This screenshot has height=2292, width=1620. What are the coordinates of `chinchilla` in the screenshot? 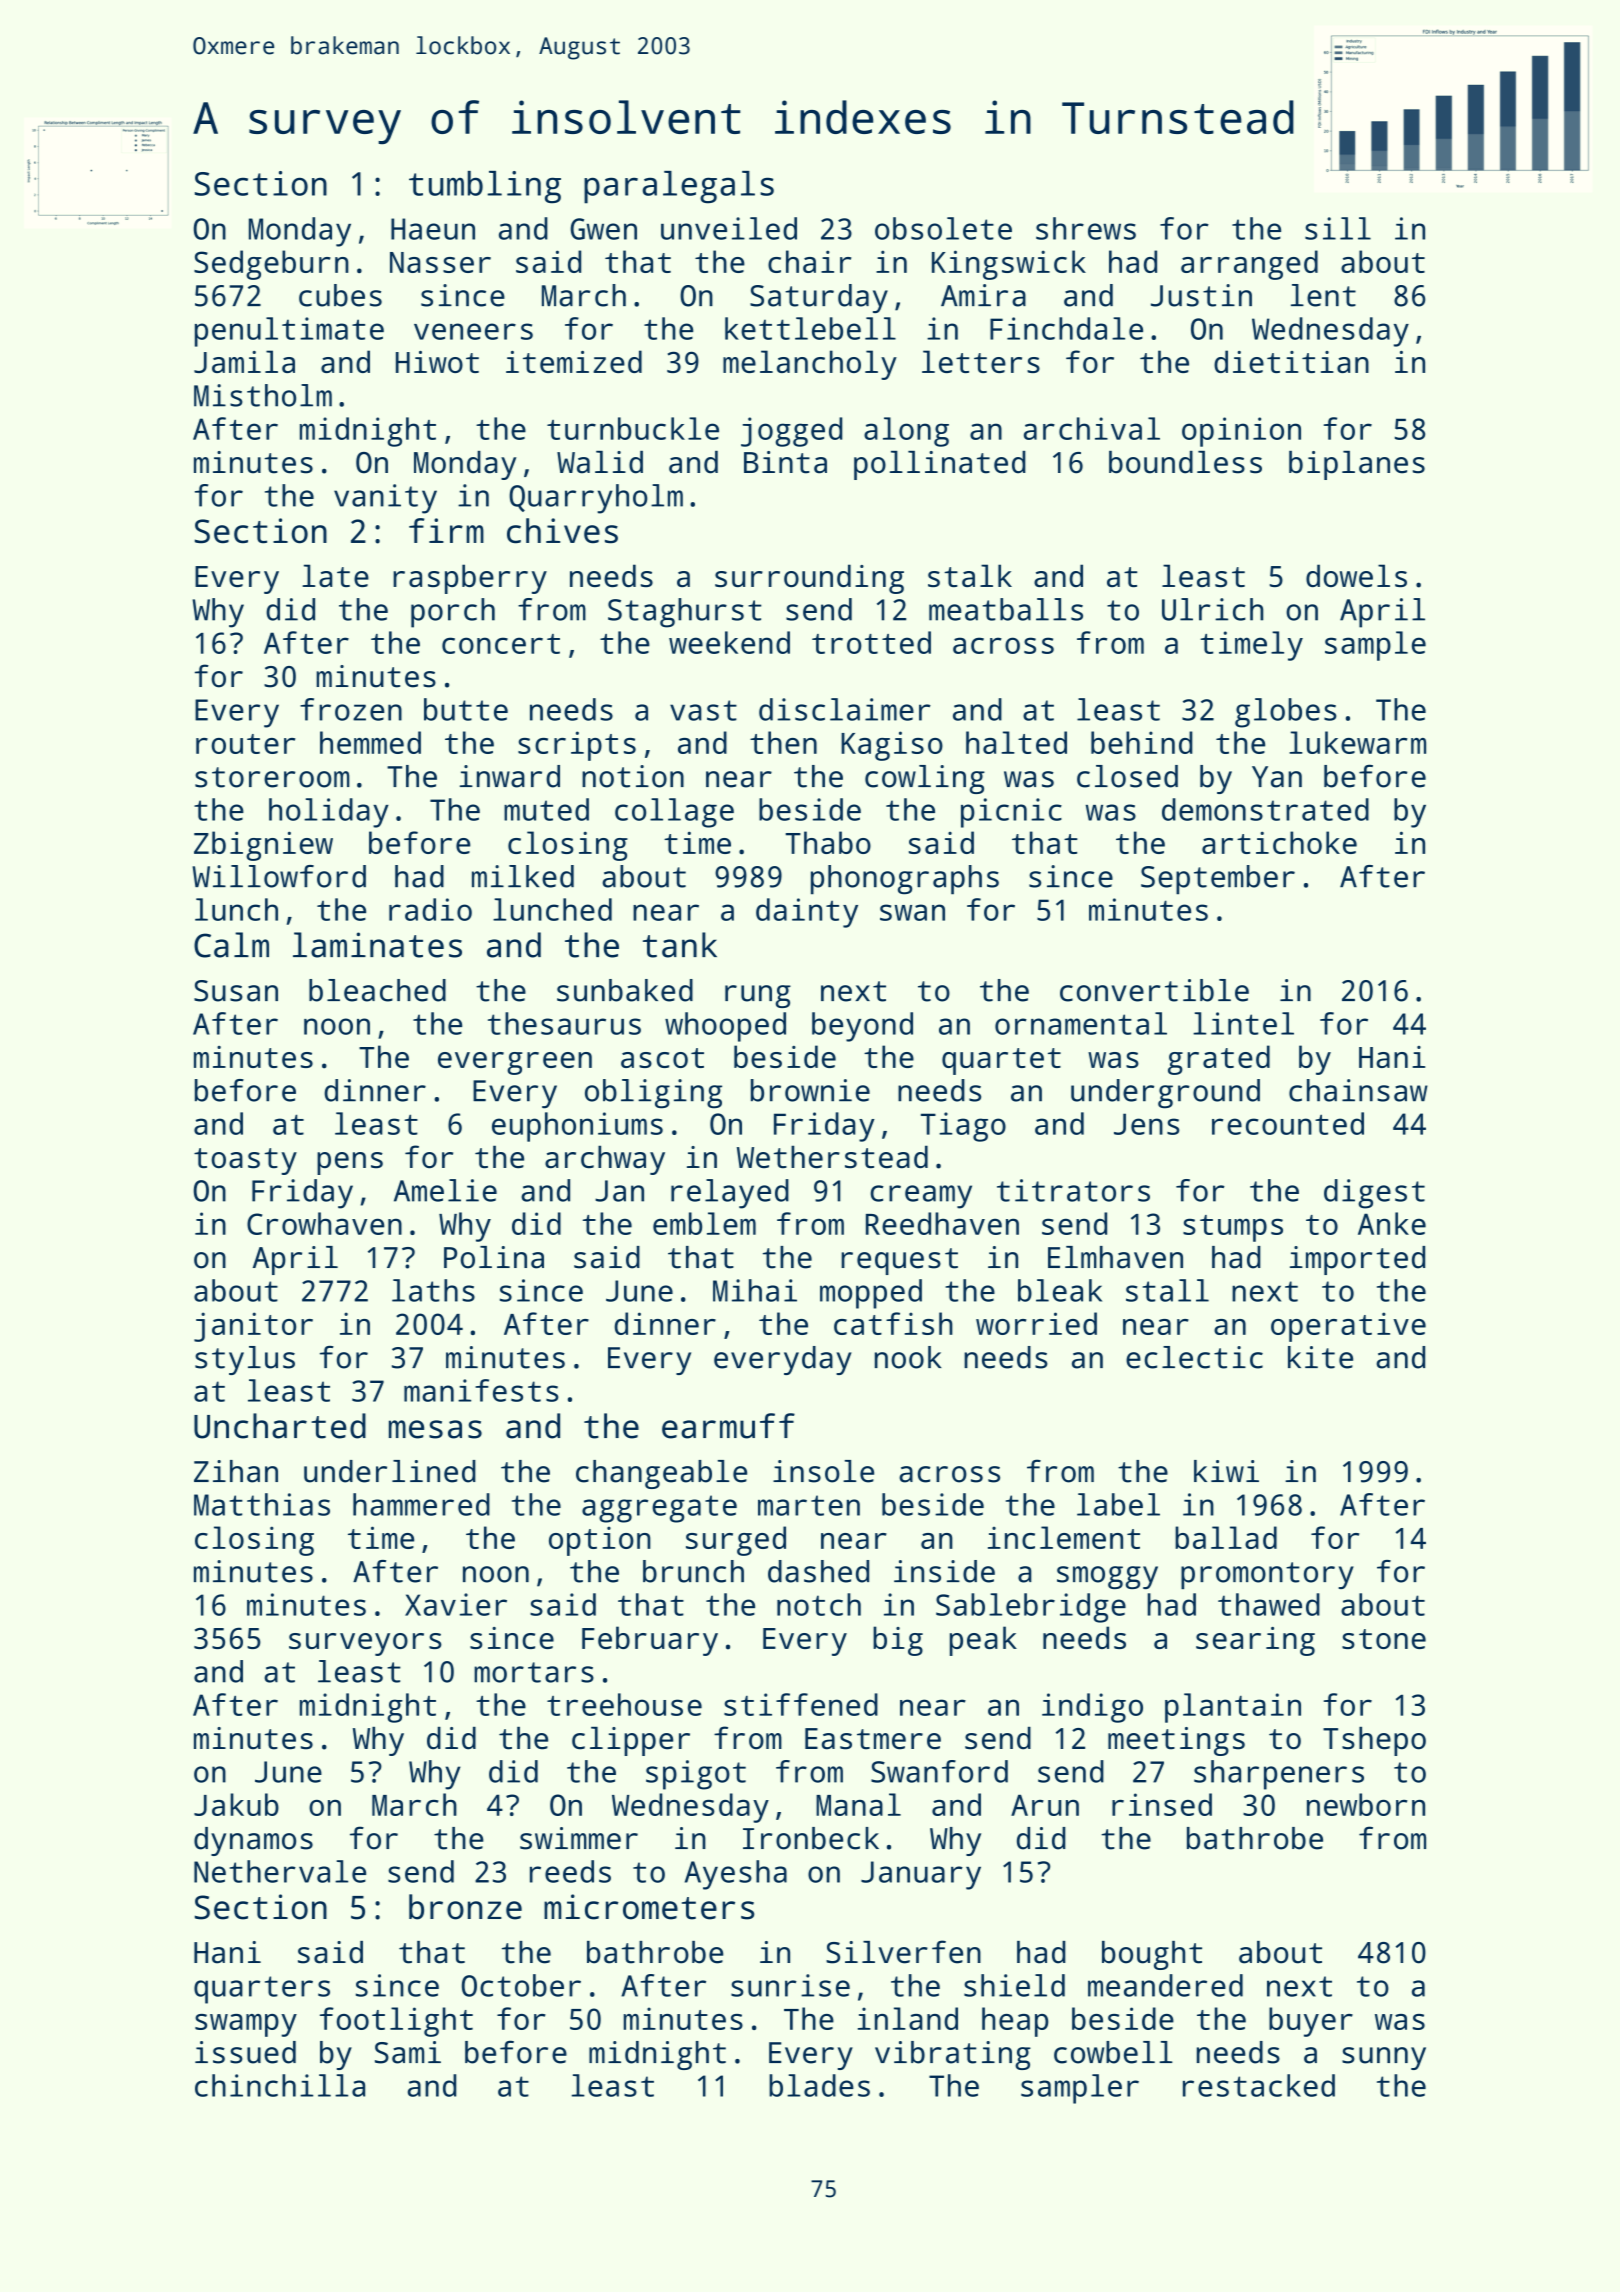 It's located at (280, 2085).
